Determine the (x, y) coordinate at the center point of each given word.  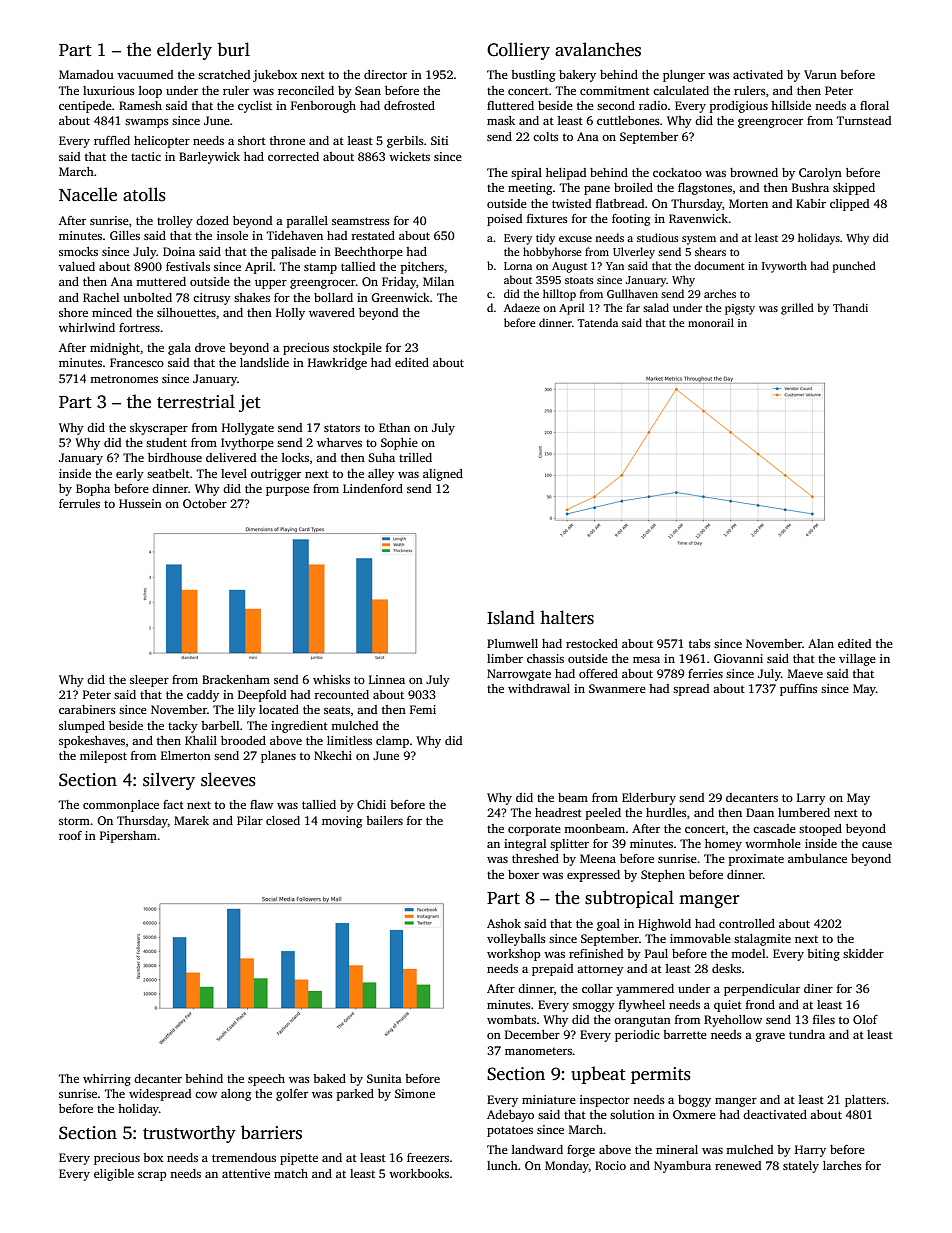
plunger (684, 76)
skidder (863, 953)
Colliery (518, 51)
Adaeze (522, 307)
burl (233, 49)
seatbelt (168, 473)
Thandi (850, 307)
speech (266, 1080)
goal (608, 925)
